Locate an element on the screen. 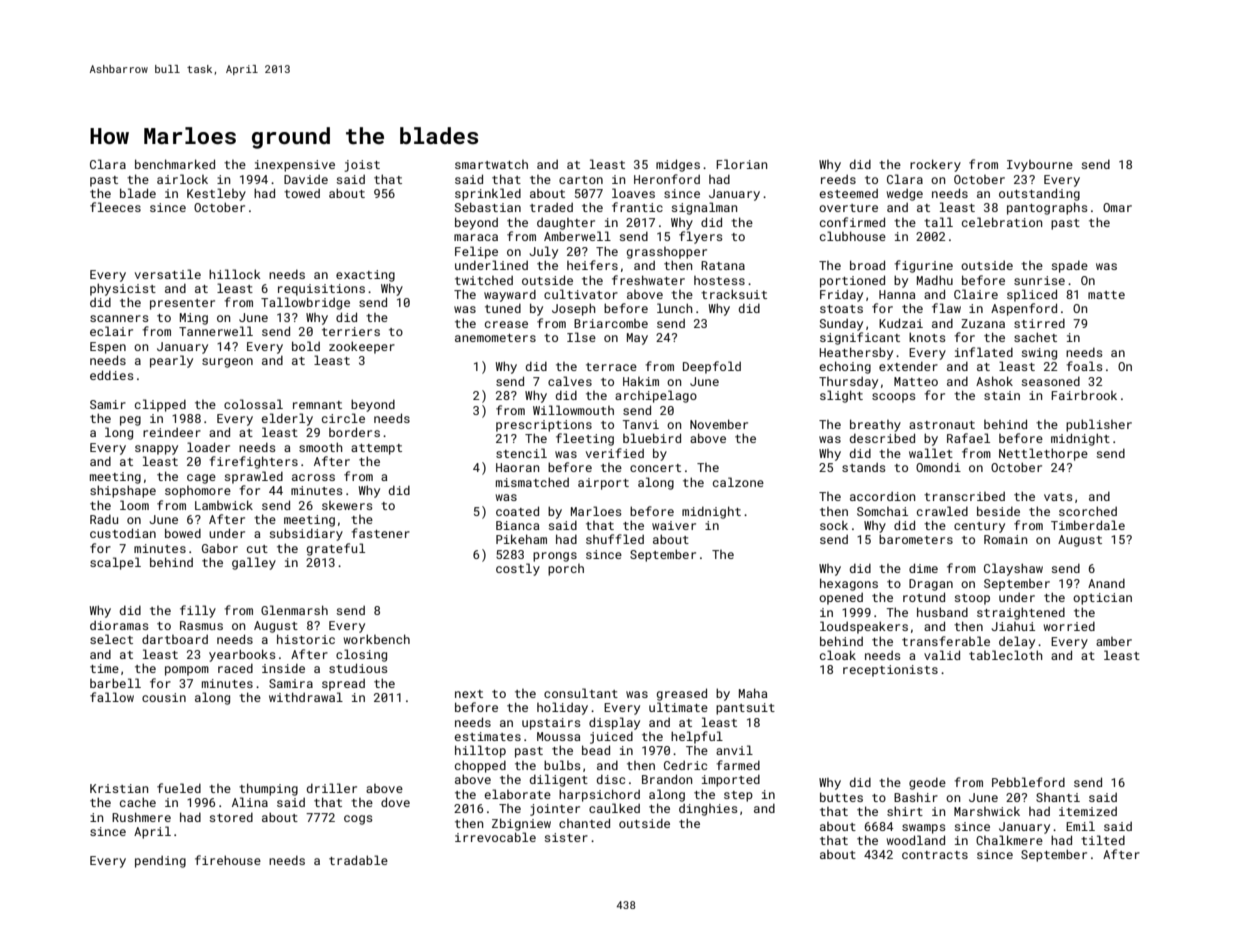 The height and width of the screenshot is (952, 1233). broad is located at coordinates (867, 265).
